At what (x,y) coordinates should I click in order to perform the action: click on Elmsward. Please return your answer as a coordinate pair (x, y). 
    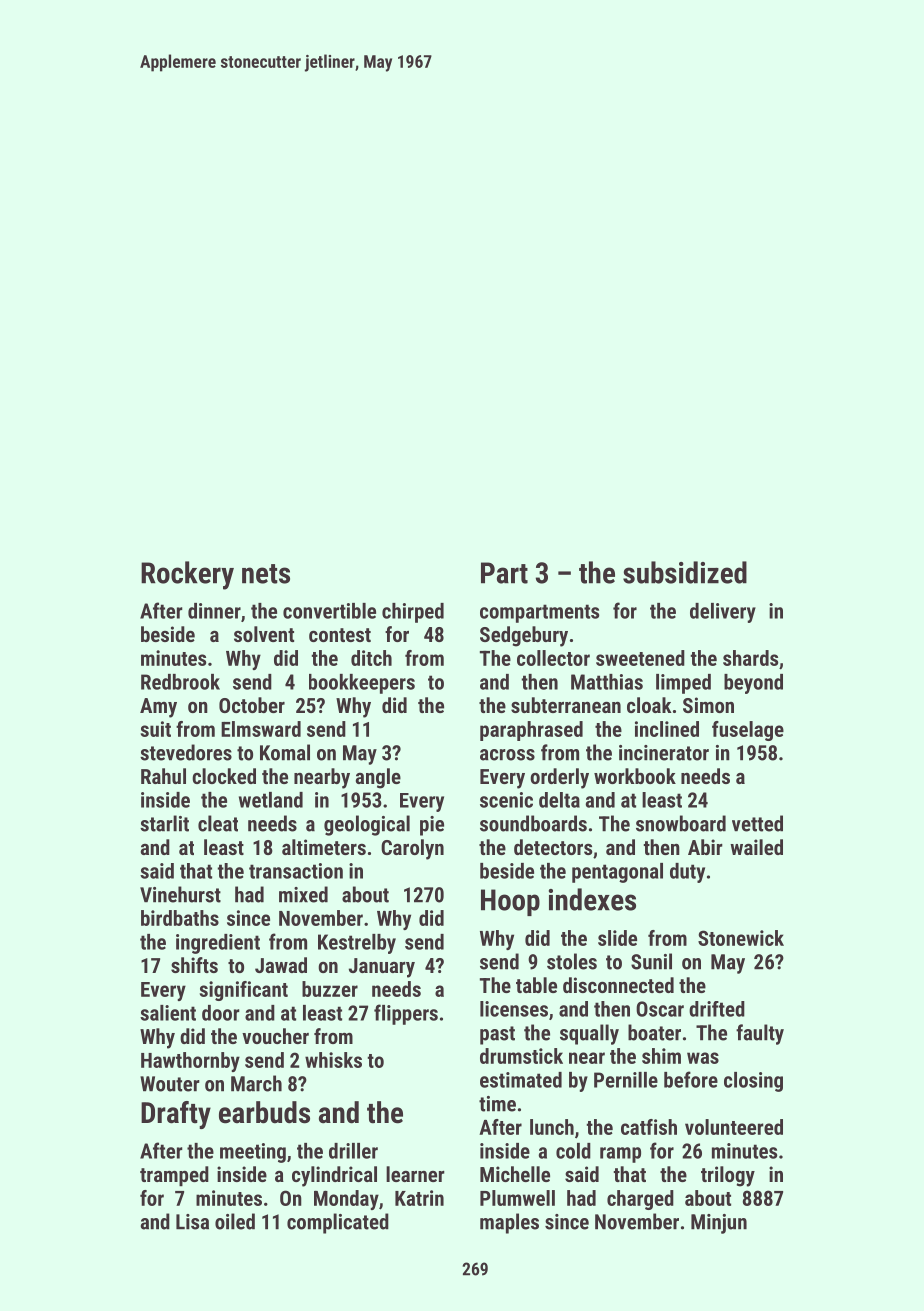
    Looking at the image, I should click on (261, 729).
